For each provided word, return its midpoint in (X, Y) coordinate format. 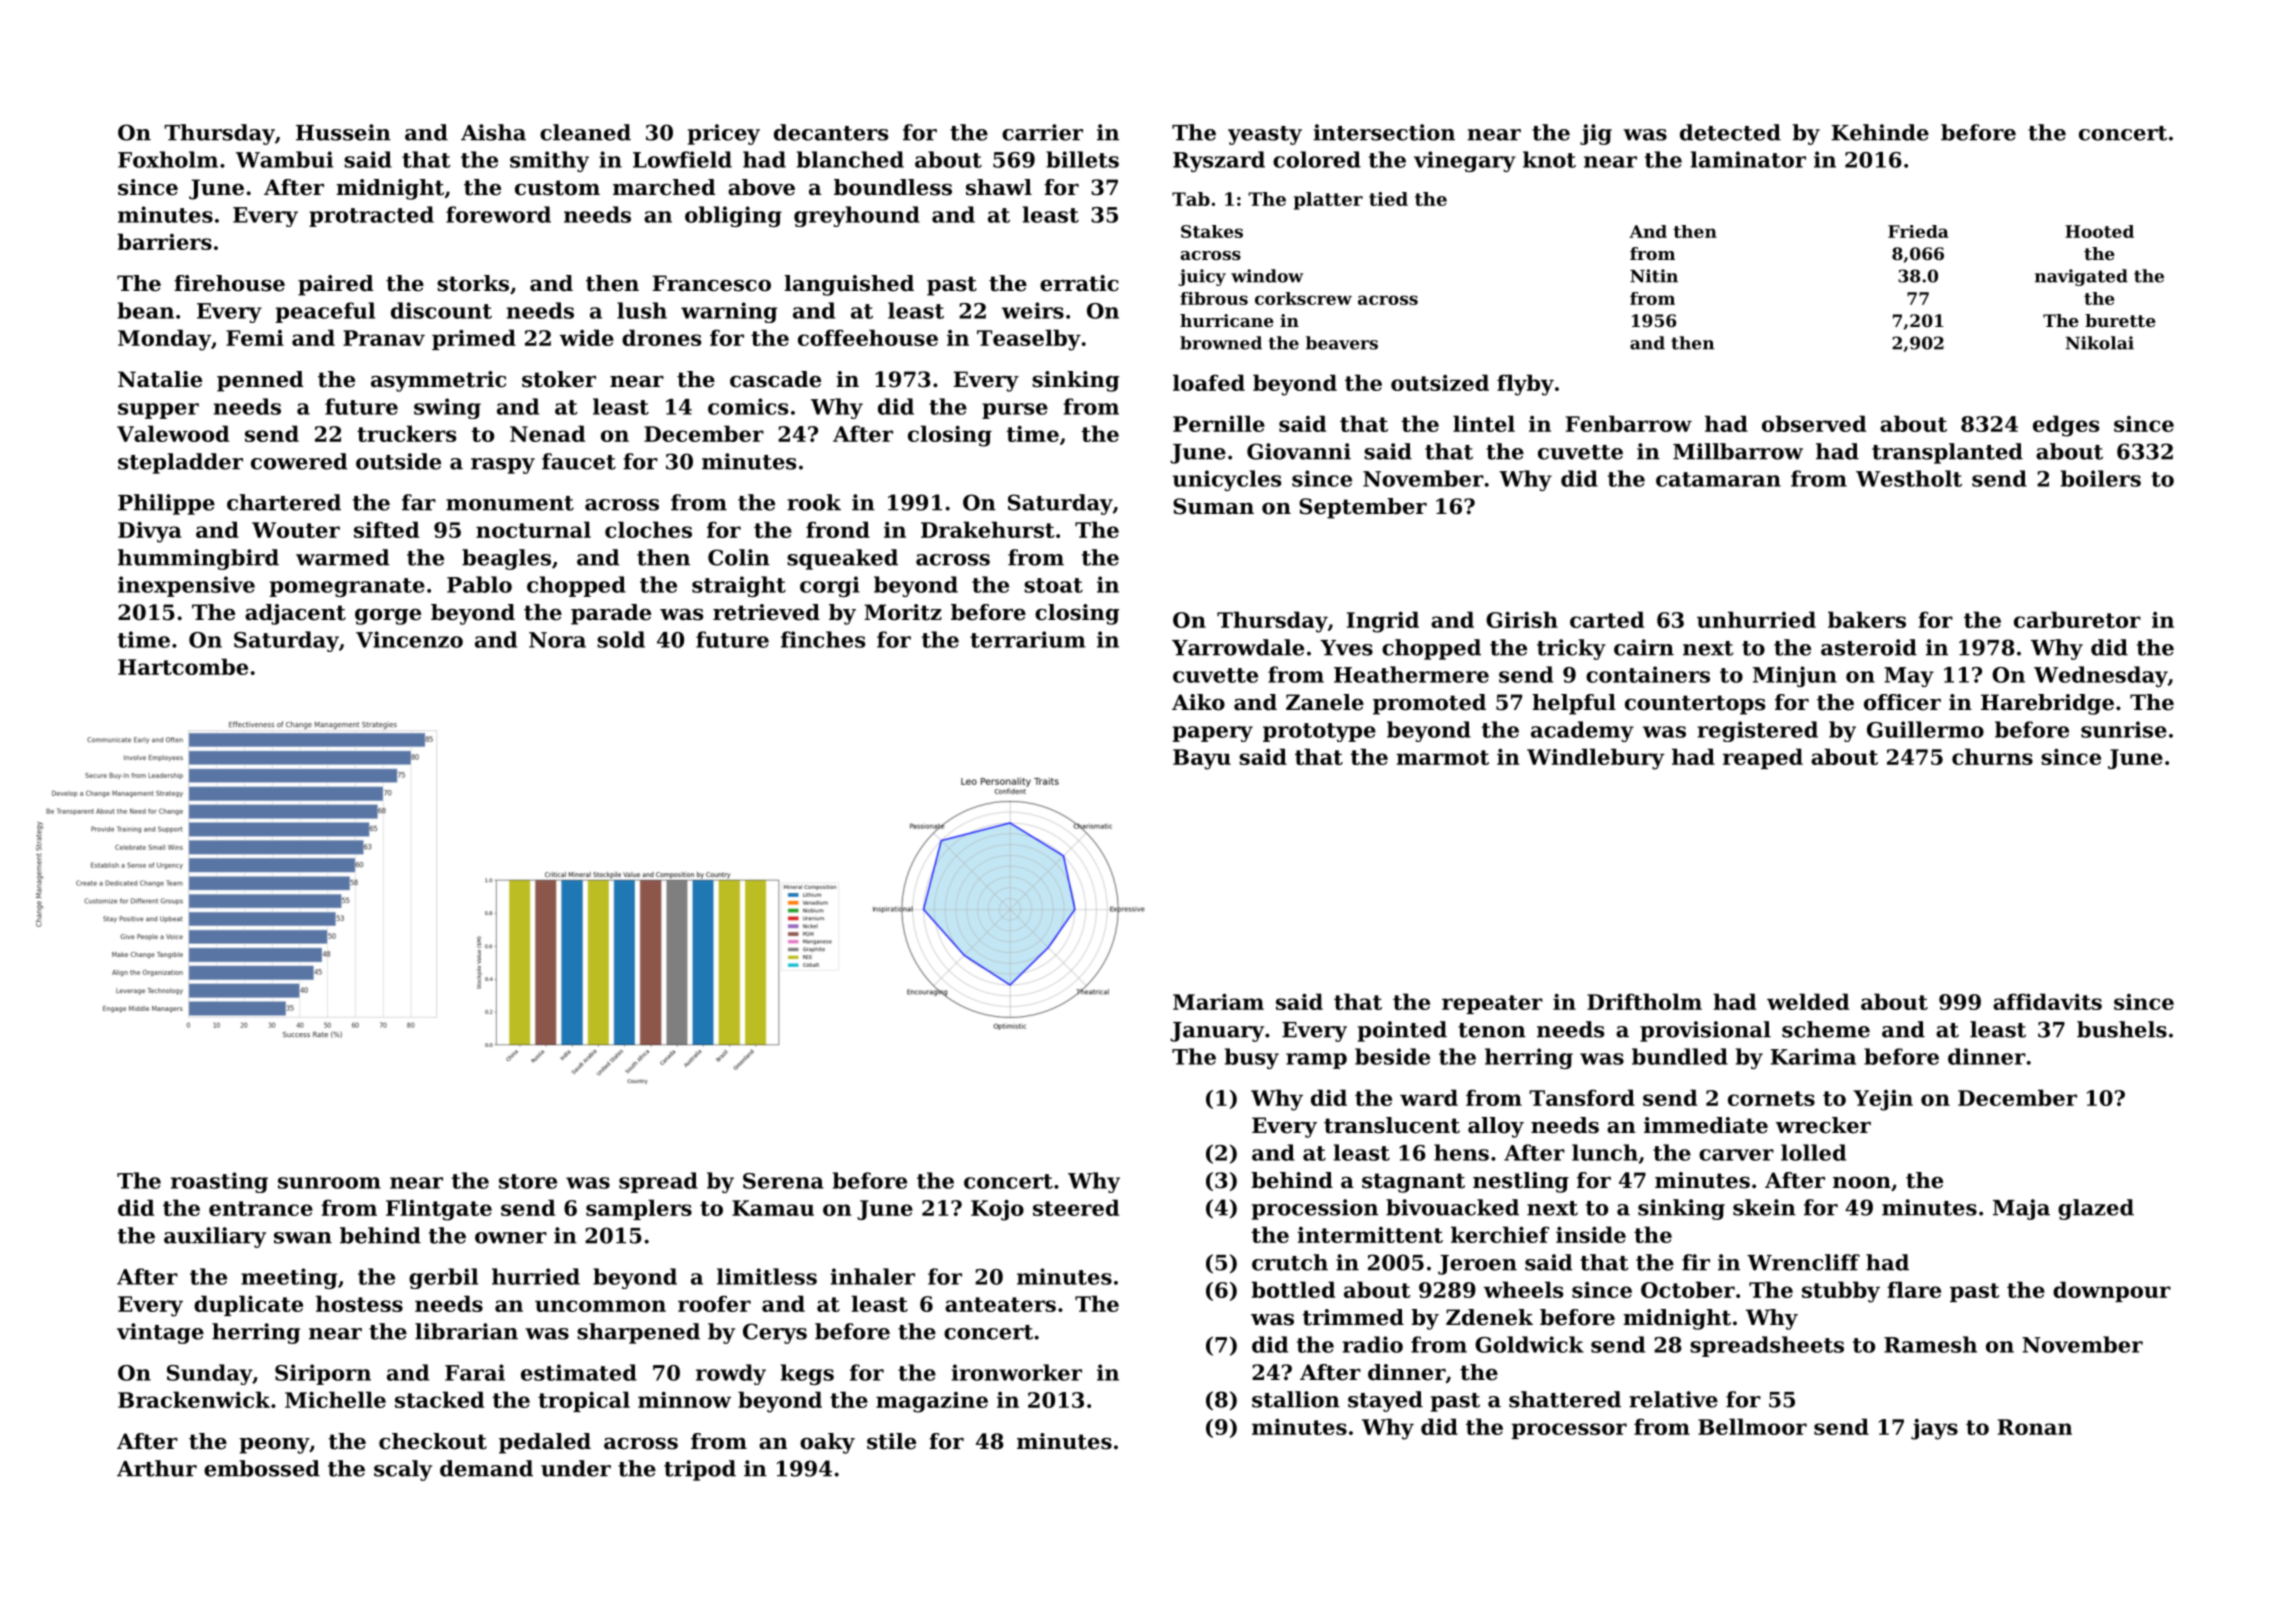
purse (1015, 411)
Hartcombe (183, 666)
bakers (1867, 619)
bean (146, 310)
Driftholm (1644, 1001)
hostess (359, 1303)
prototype (1319, 732)
